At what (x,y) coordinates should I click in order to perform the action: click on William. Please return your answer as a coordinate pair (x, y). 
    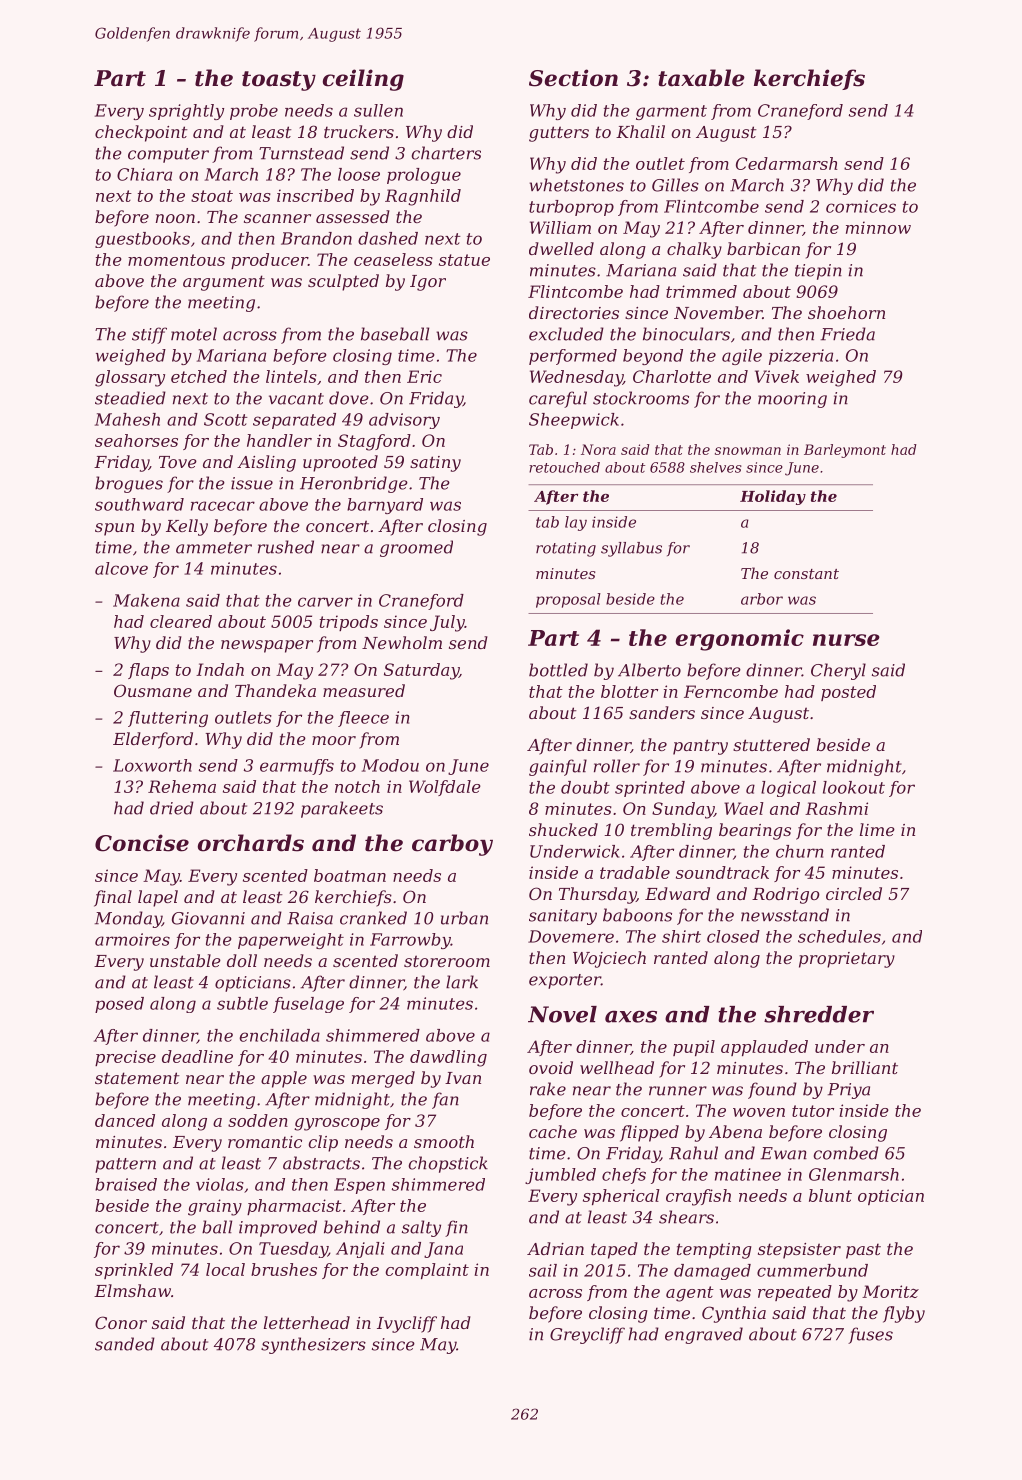
    Looking at the image, I should click on (560, 227).
